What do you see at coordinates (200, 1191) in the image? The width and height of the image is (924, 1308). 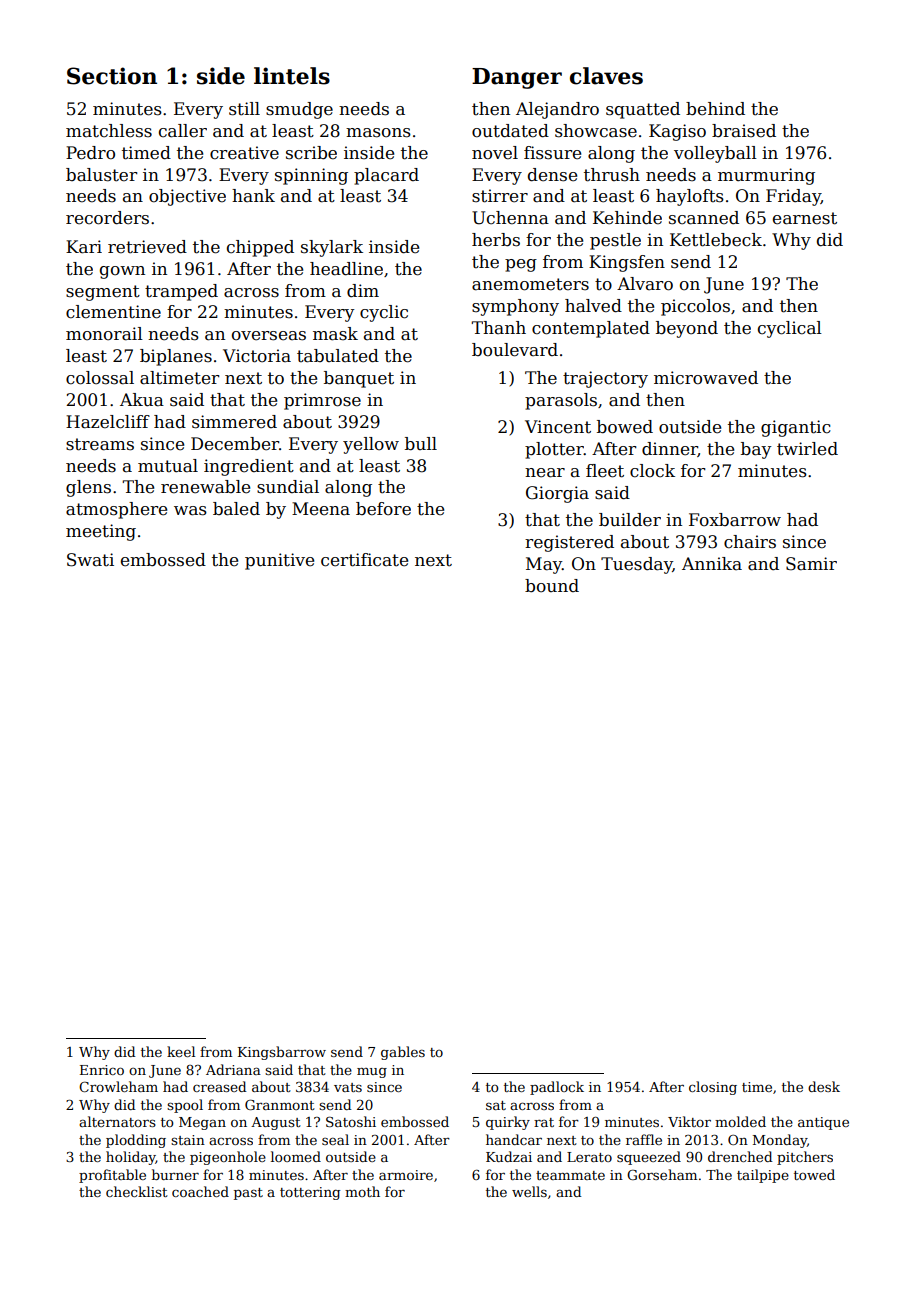 I see `coached` at bounding box center [200, 1191].
